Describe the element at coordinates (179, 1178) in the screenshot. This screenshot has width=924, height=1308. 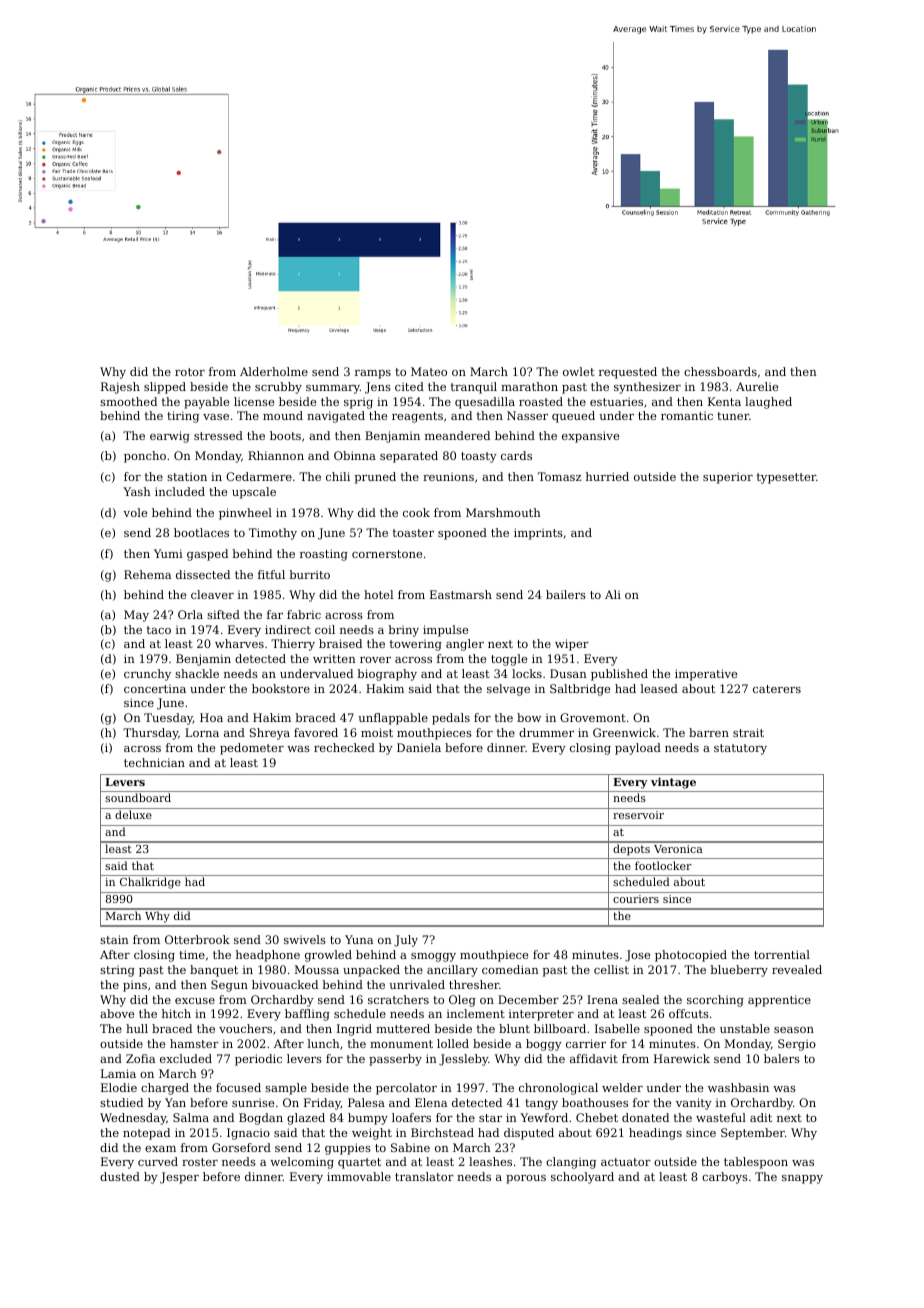
I see `Jesper` at that location.
